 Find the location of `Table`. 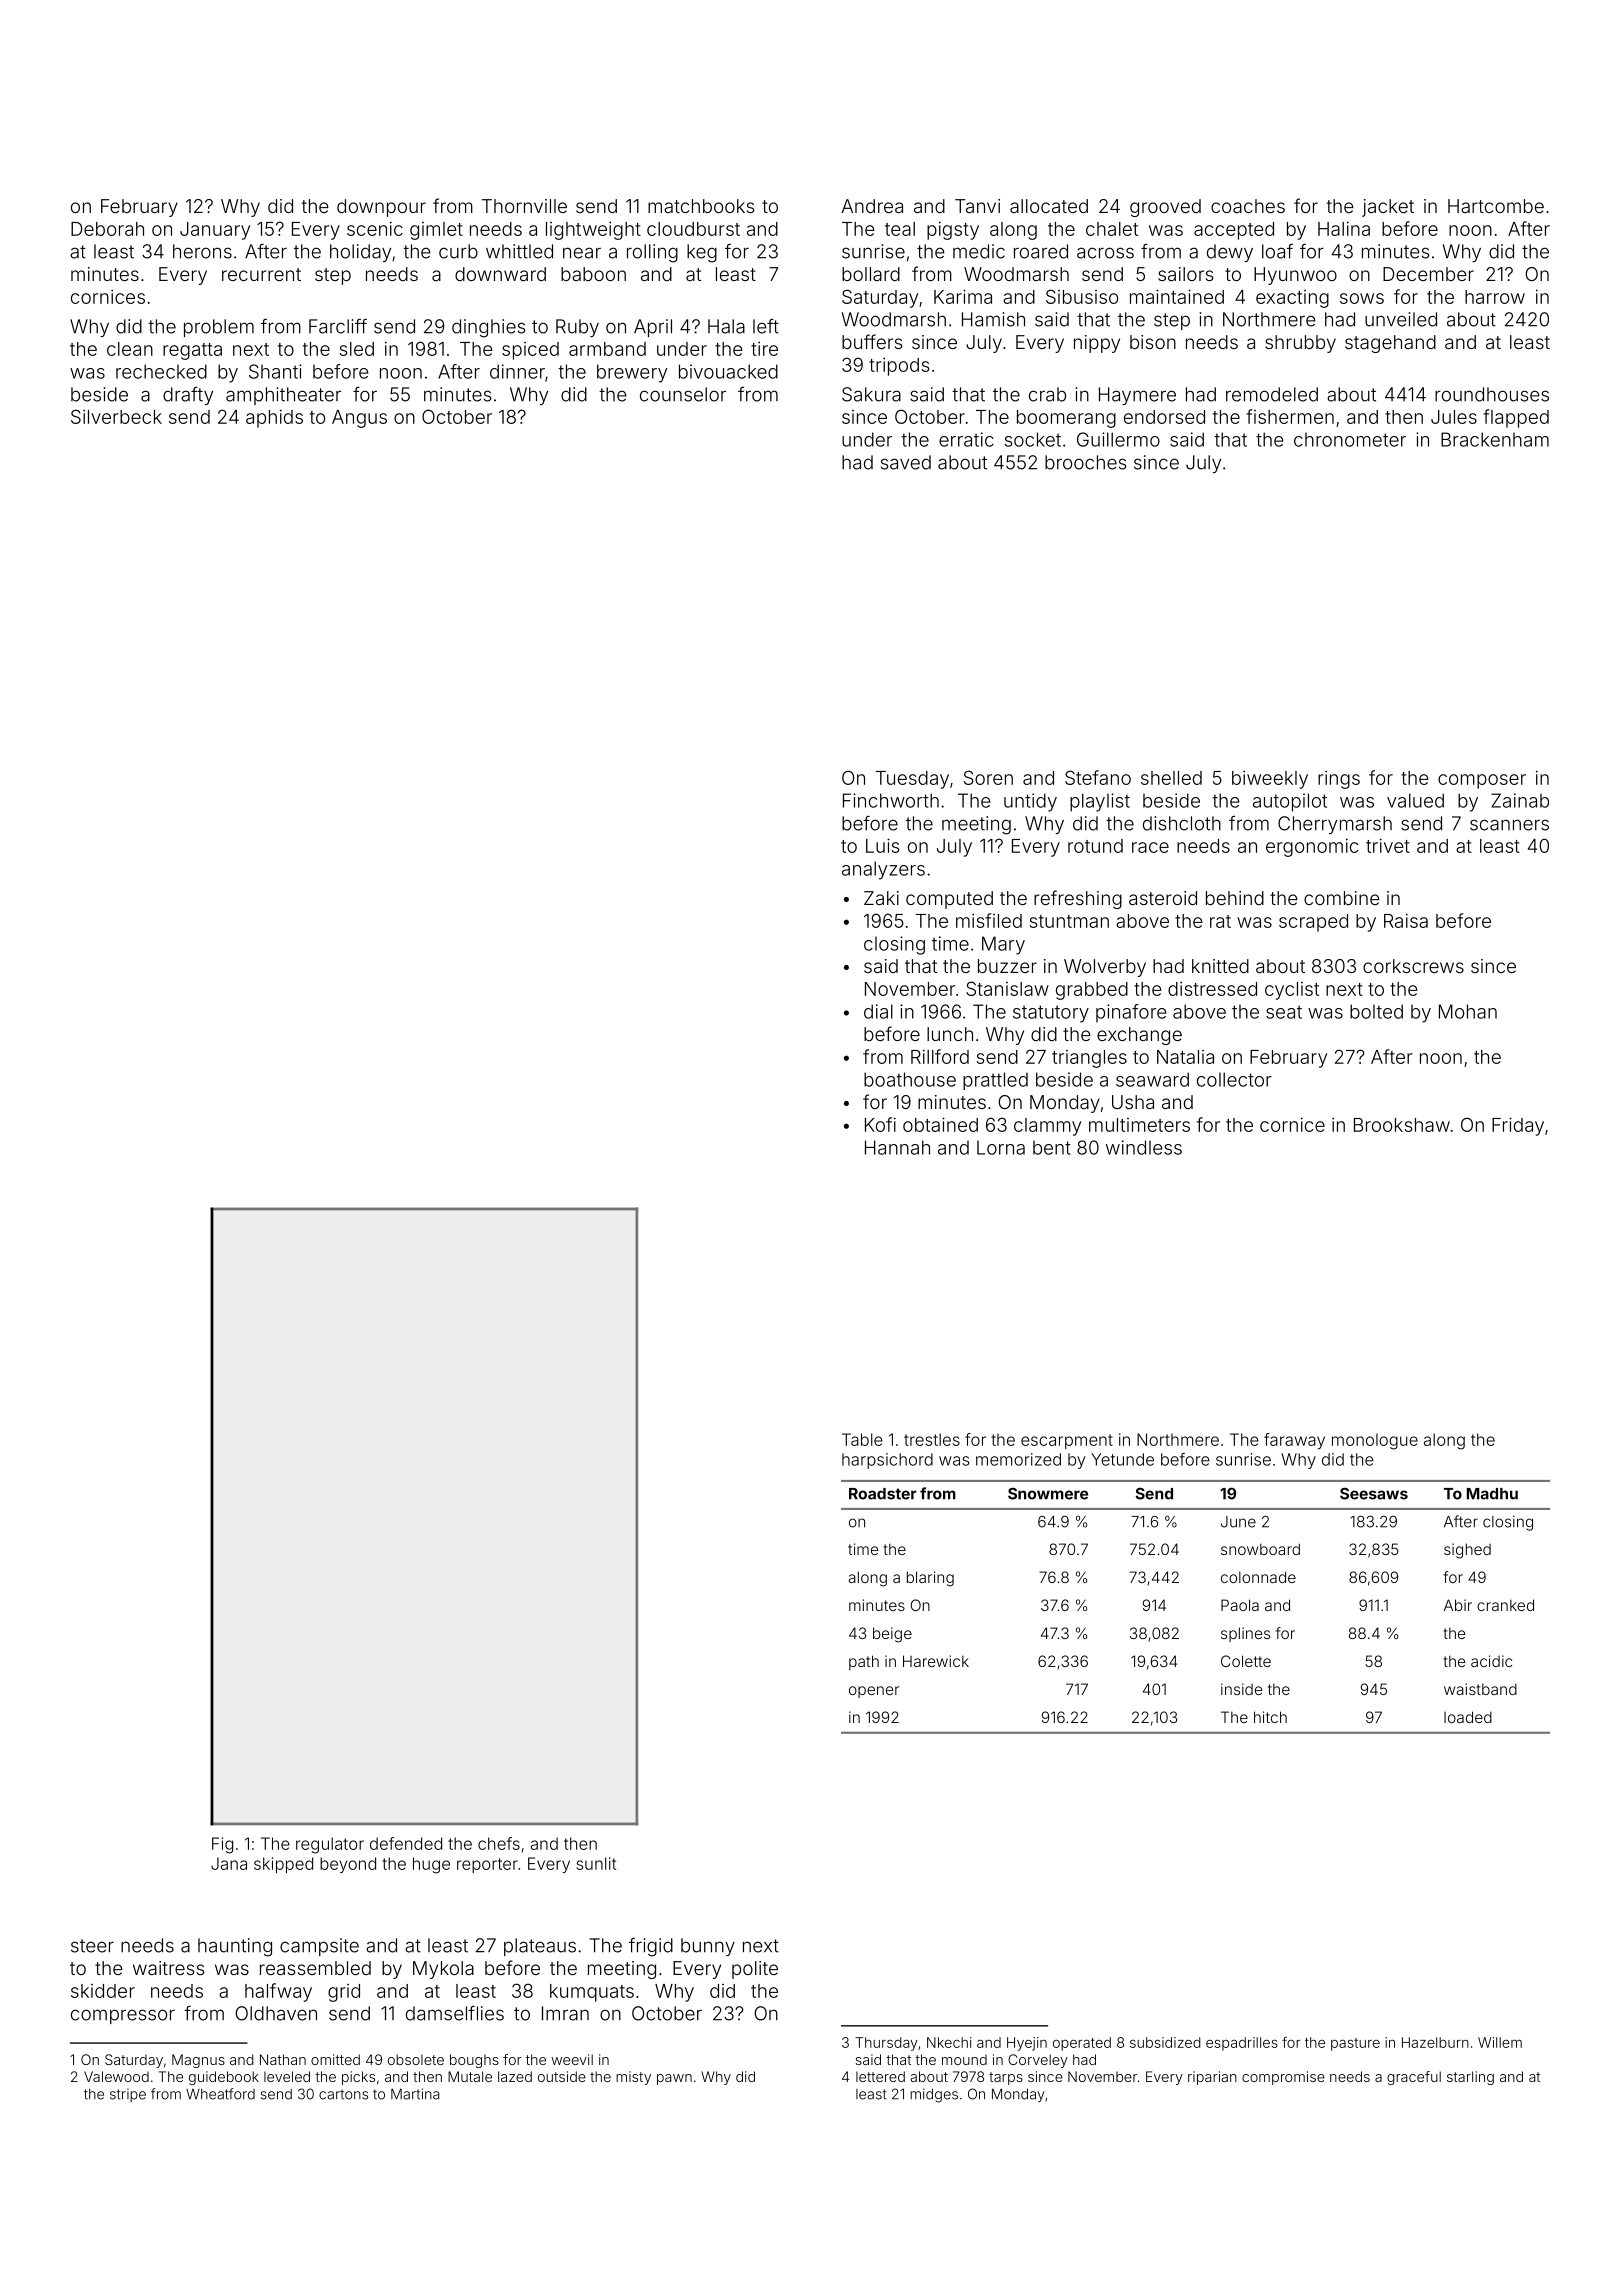

Table is located at coordinates (862, 1439).
